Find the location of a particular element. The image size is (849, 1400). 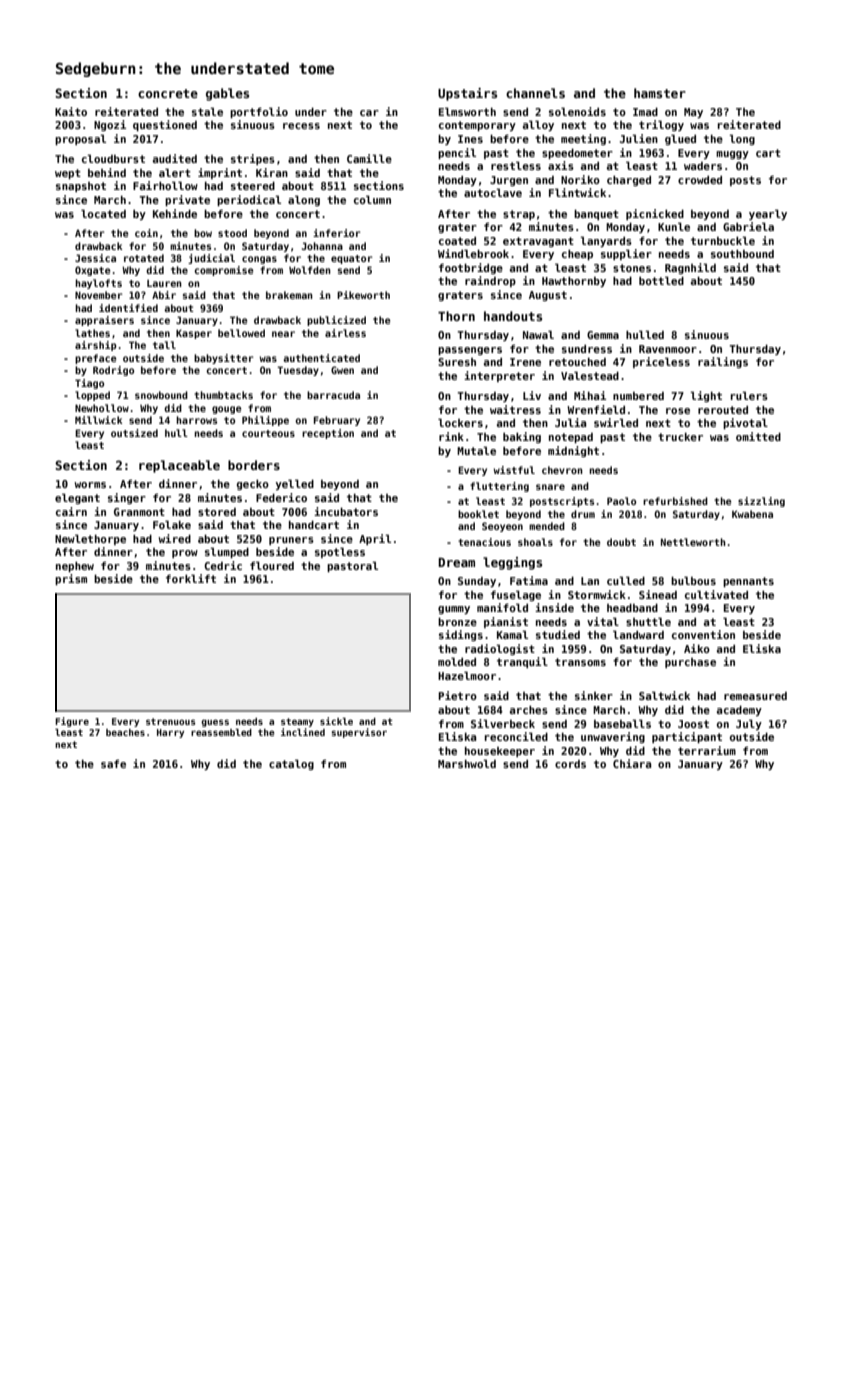

forklift is located at coordinates (191, 578).
